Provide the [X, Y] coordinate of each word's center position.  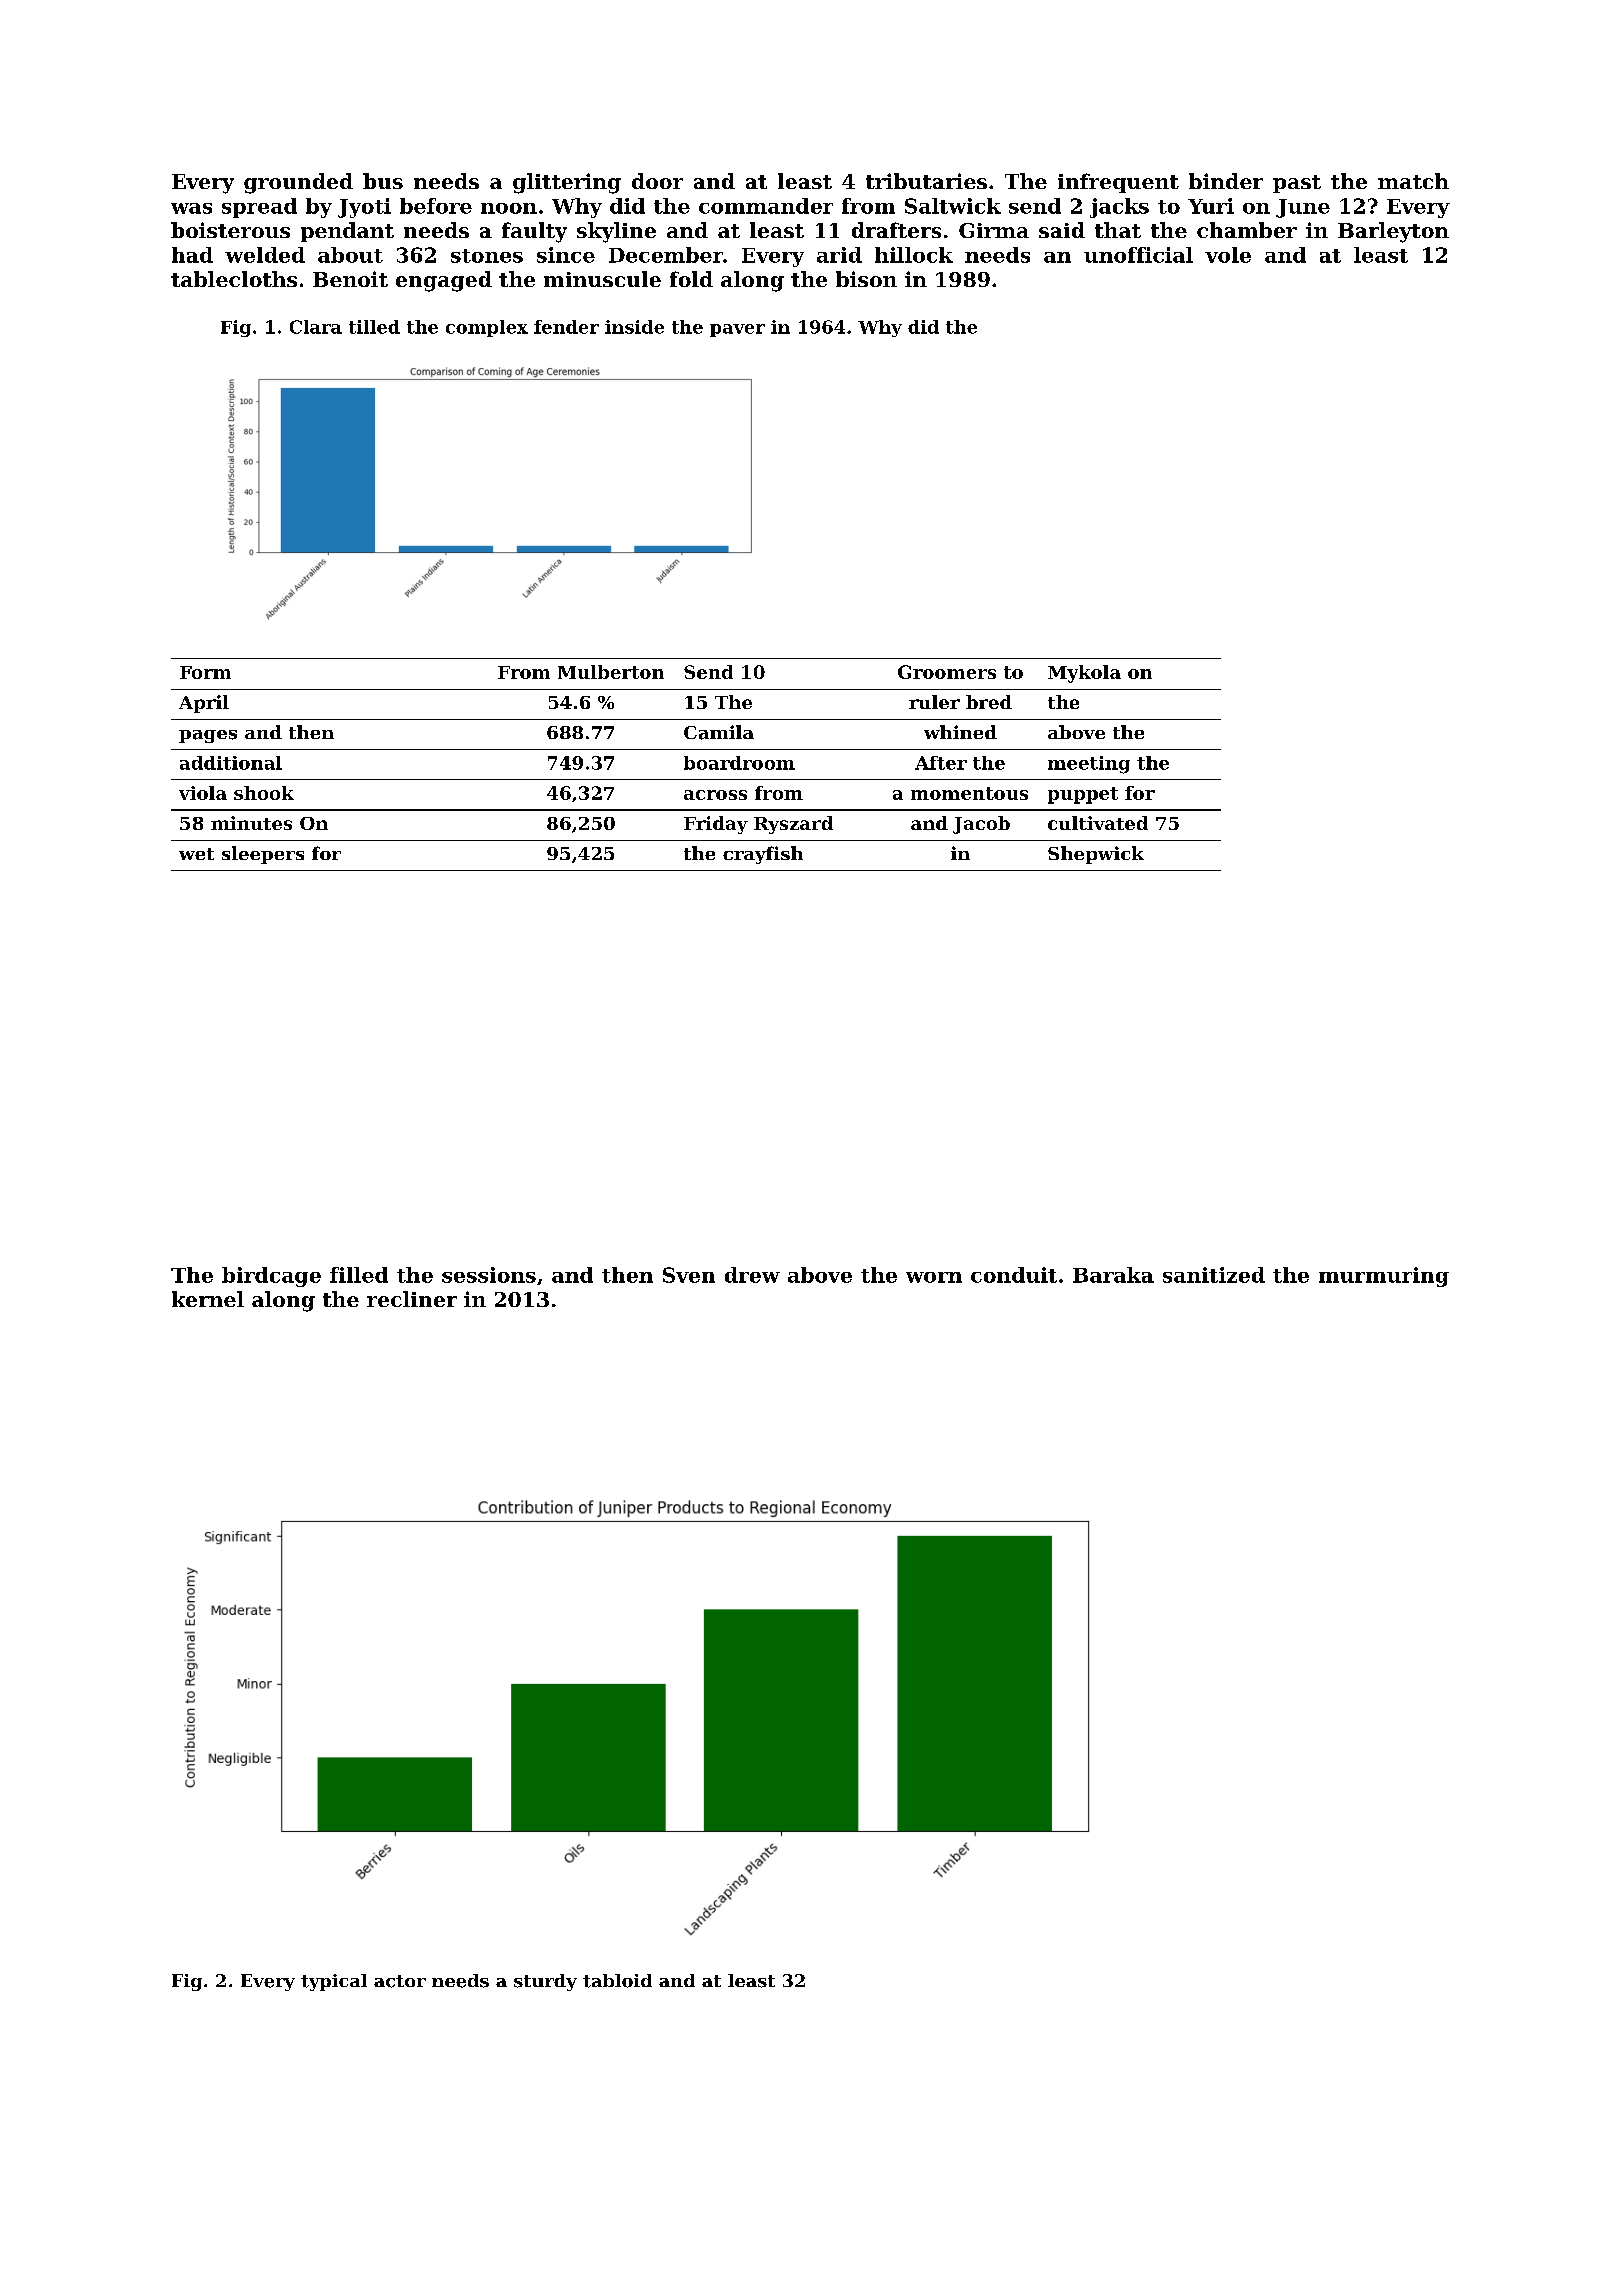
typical [334, 1982]
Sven [689, 1275]
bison [866, 279]
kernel [208, 1299]
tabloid [617, 1981]
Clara [316, 327]
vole [1228, 255]
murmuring [1384, 1277]
